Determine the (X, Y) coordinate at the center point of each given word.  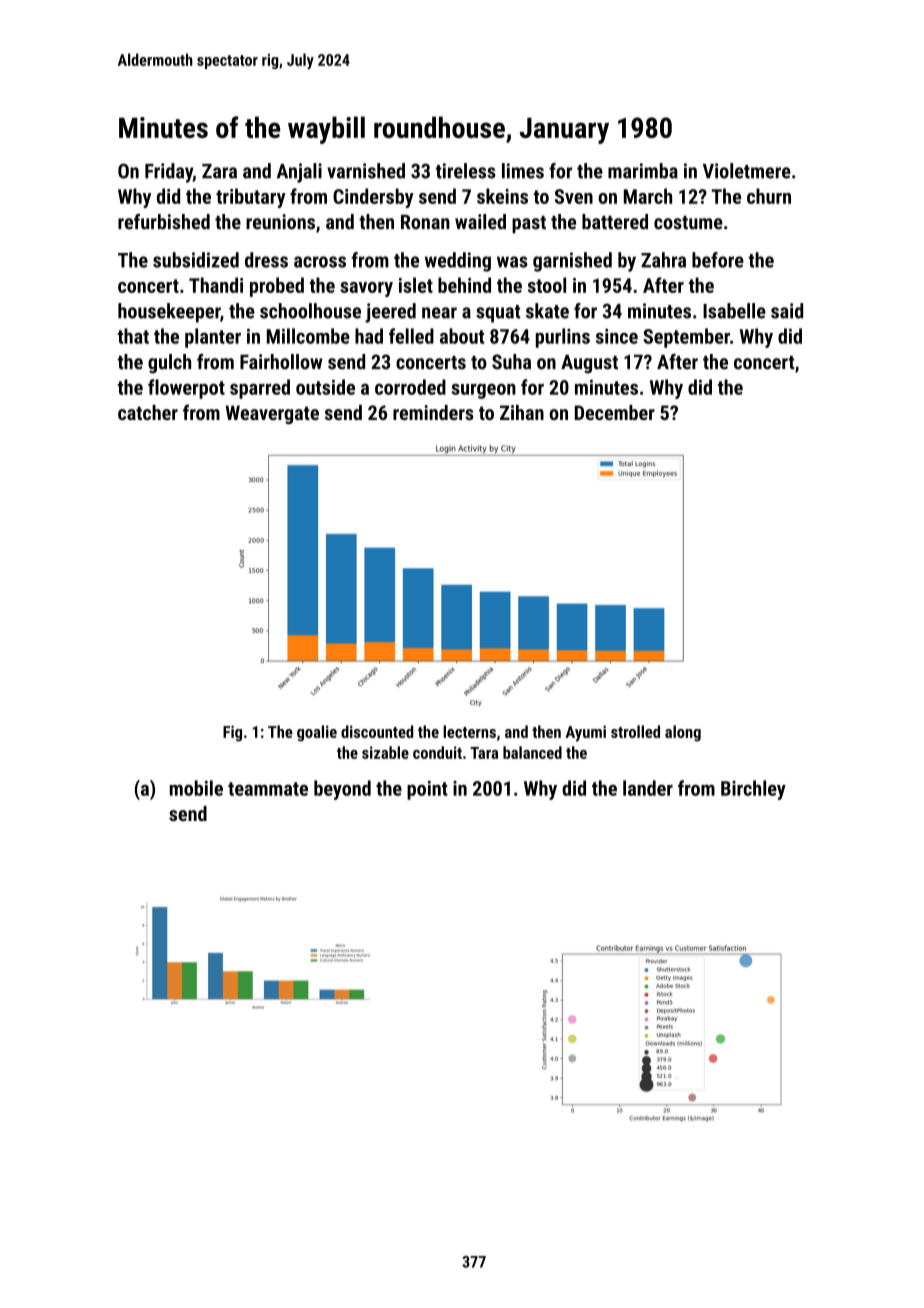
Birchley (753, 790)
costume (688, 223)
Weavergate (272, 414)
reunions (280, 222)
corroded (410, 387)
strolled (635, 731)
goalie (317, 733)
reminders (433, 412)
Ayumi (585, 733)
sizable (385, 752)
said (787, 311)
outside (325, 387)
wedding (458, 262)
